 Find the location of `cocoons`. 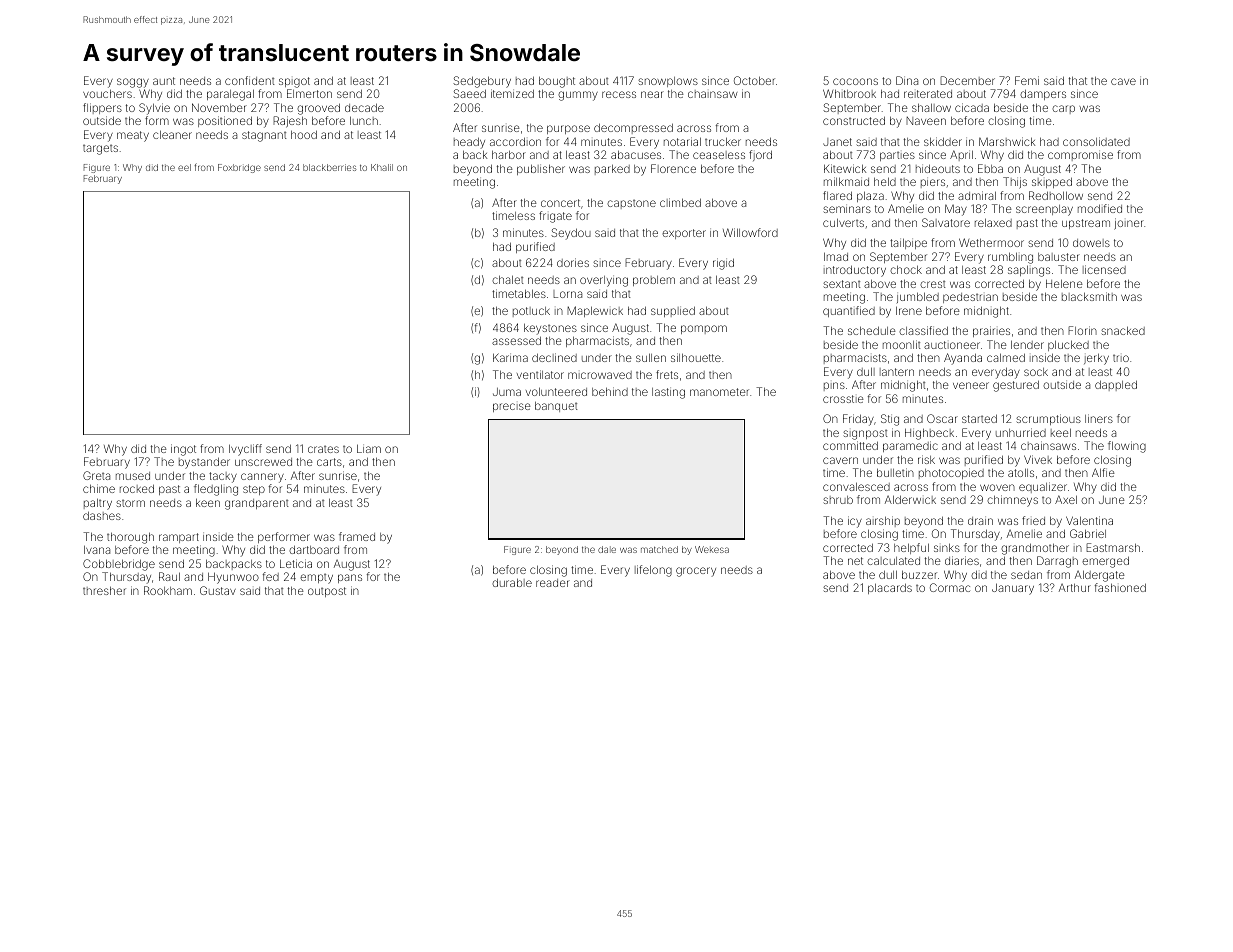

cocoons is located at coordinates (855, 81).
